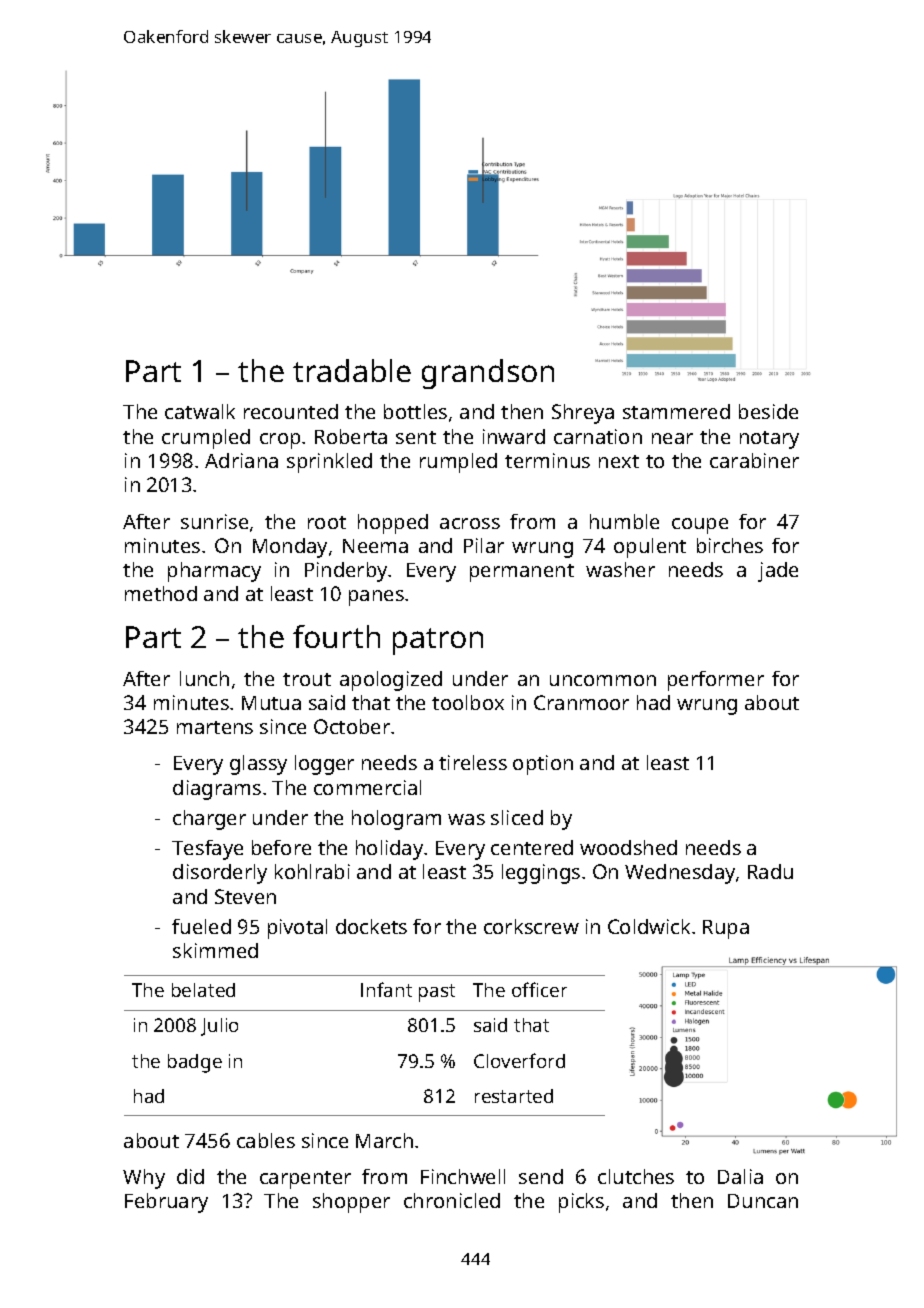 The height and width of the screenshot is (1308, 924). Describe the element at coordinates (484, 545) in the screenshot. I see `Pilar` at that location.
